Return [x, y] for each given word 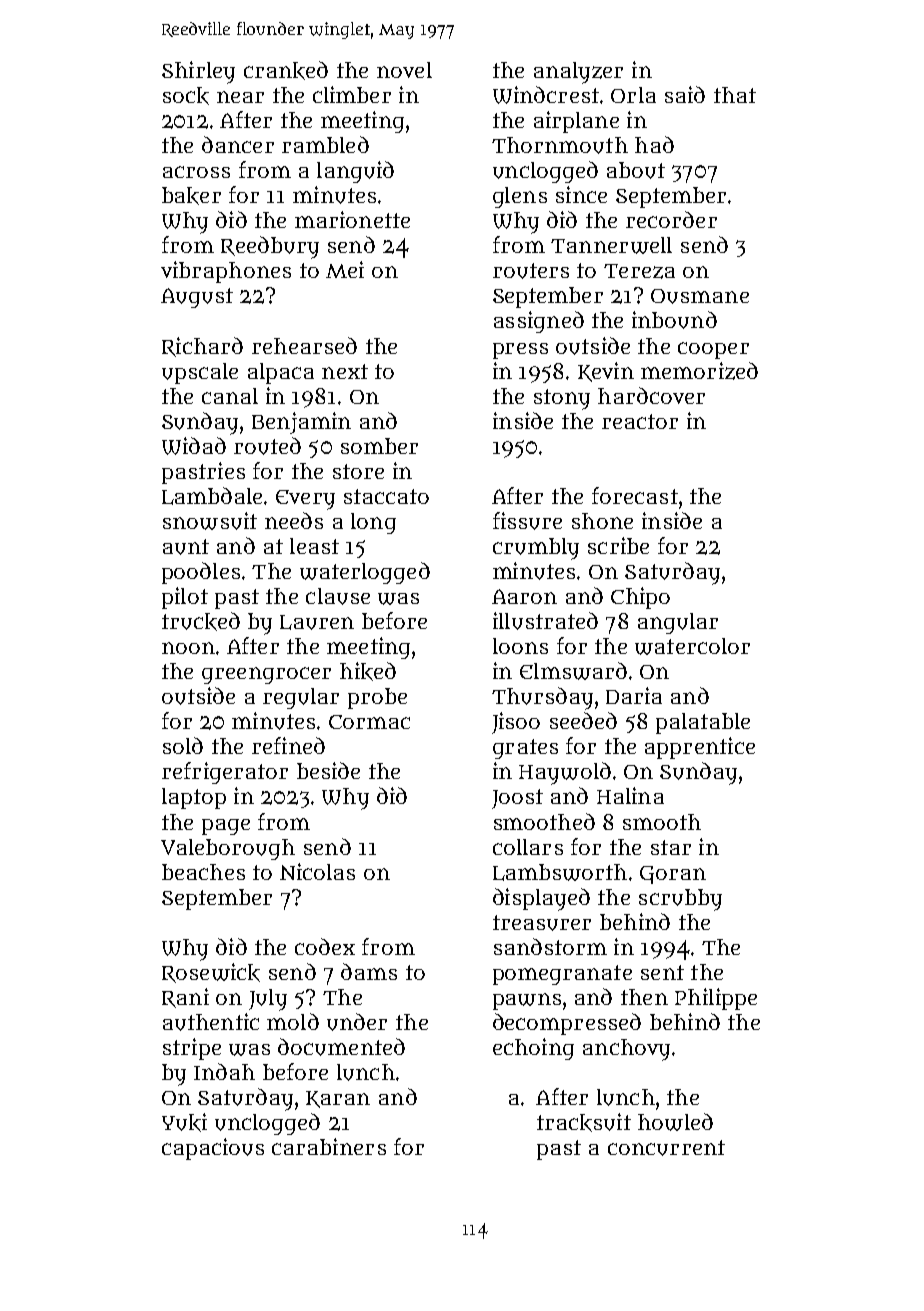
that [735, 95]
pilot [185, 598]
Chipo [640, 598]
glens [520, 197]
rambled [325, 144]
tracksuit [584, 1122]
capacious [213, 1149]
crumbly [536, 549]
